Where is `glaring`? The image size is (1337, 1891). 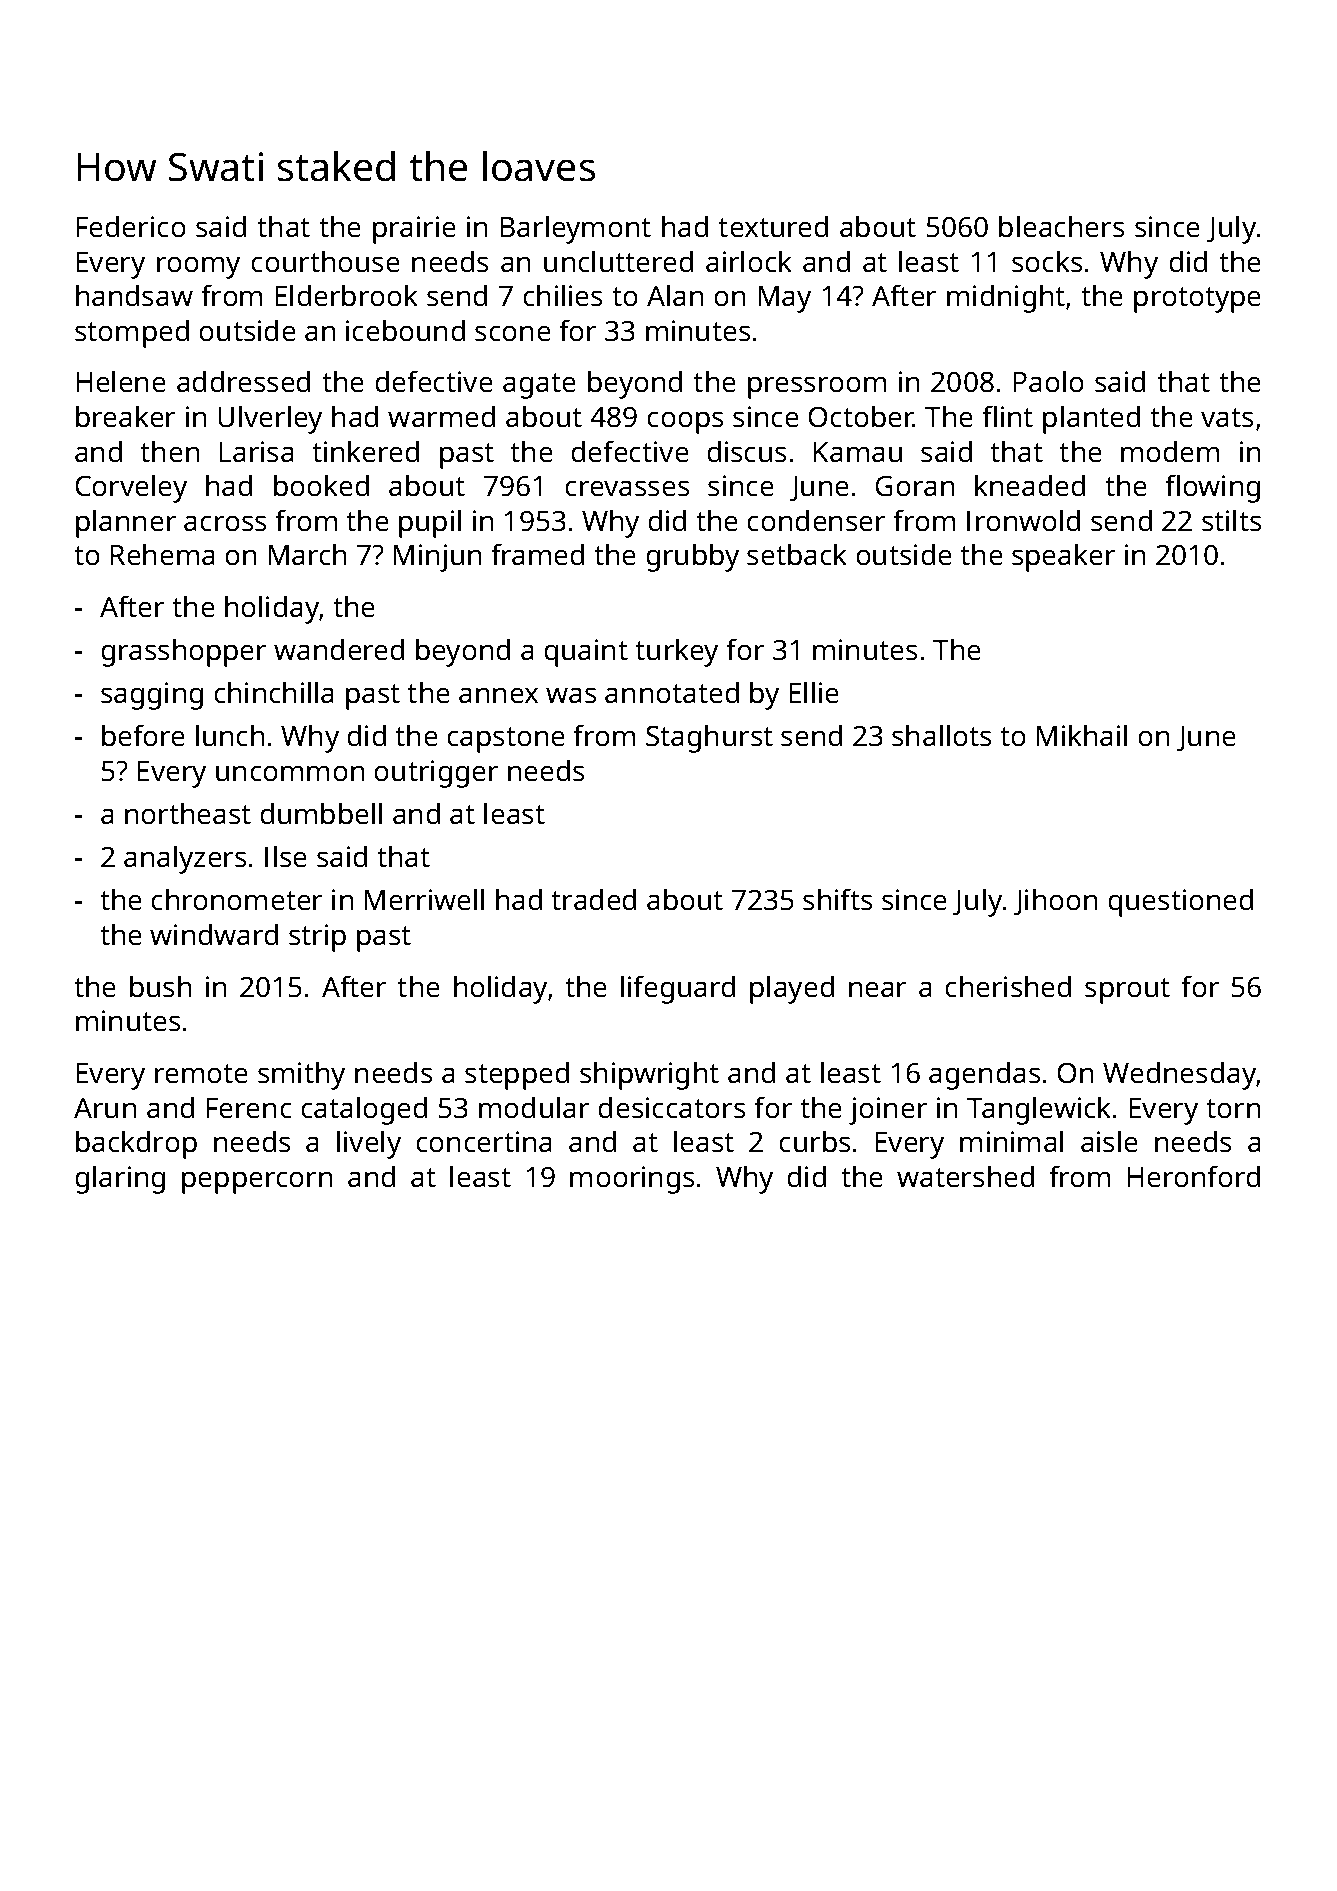
glaring is located at coordinates (120, 1179).
